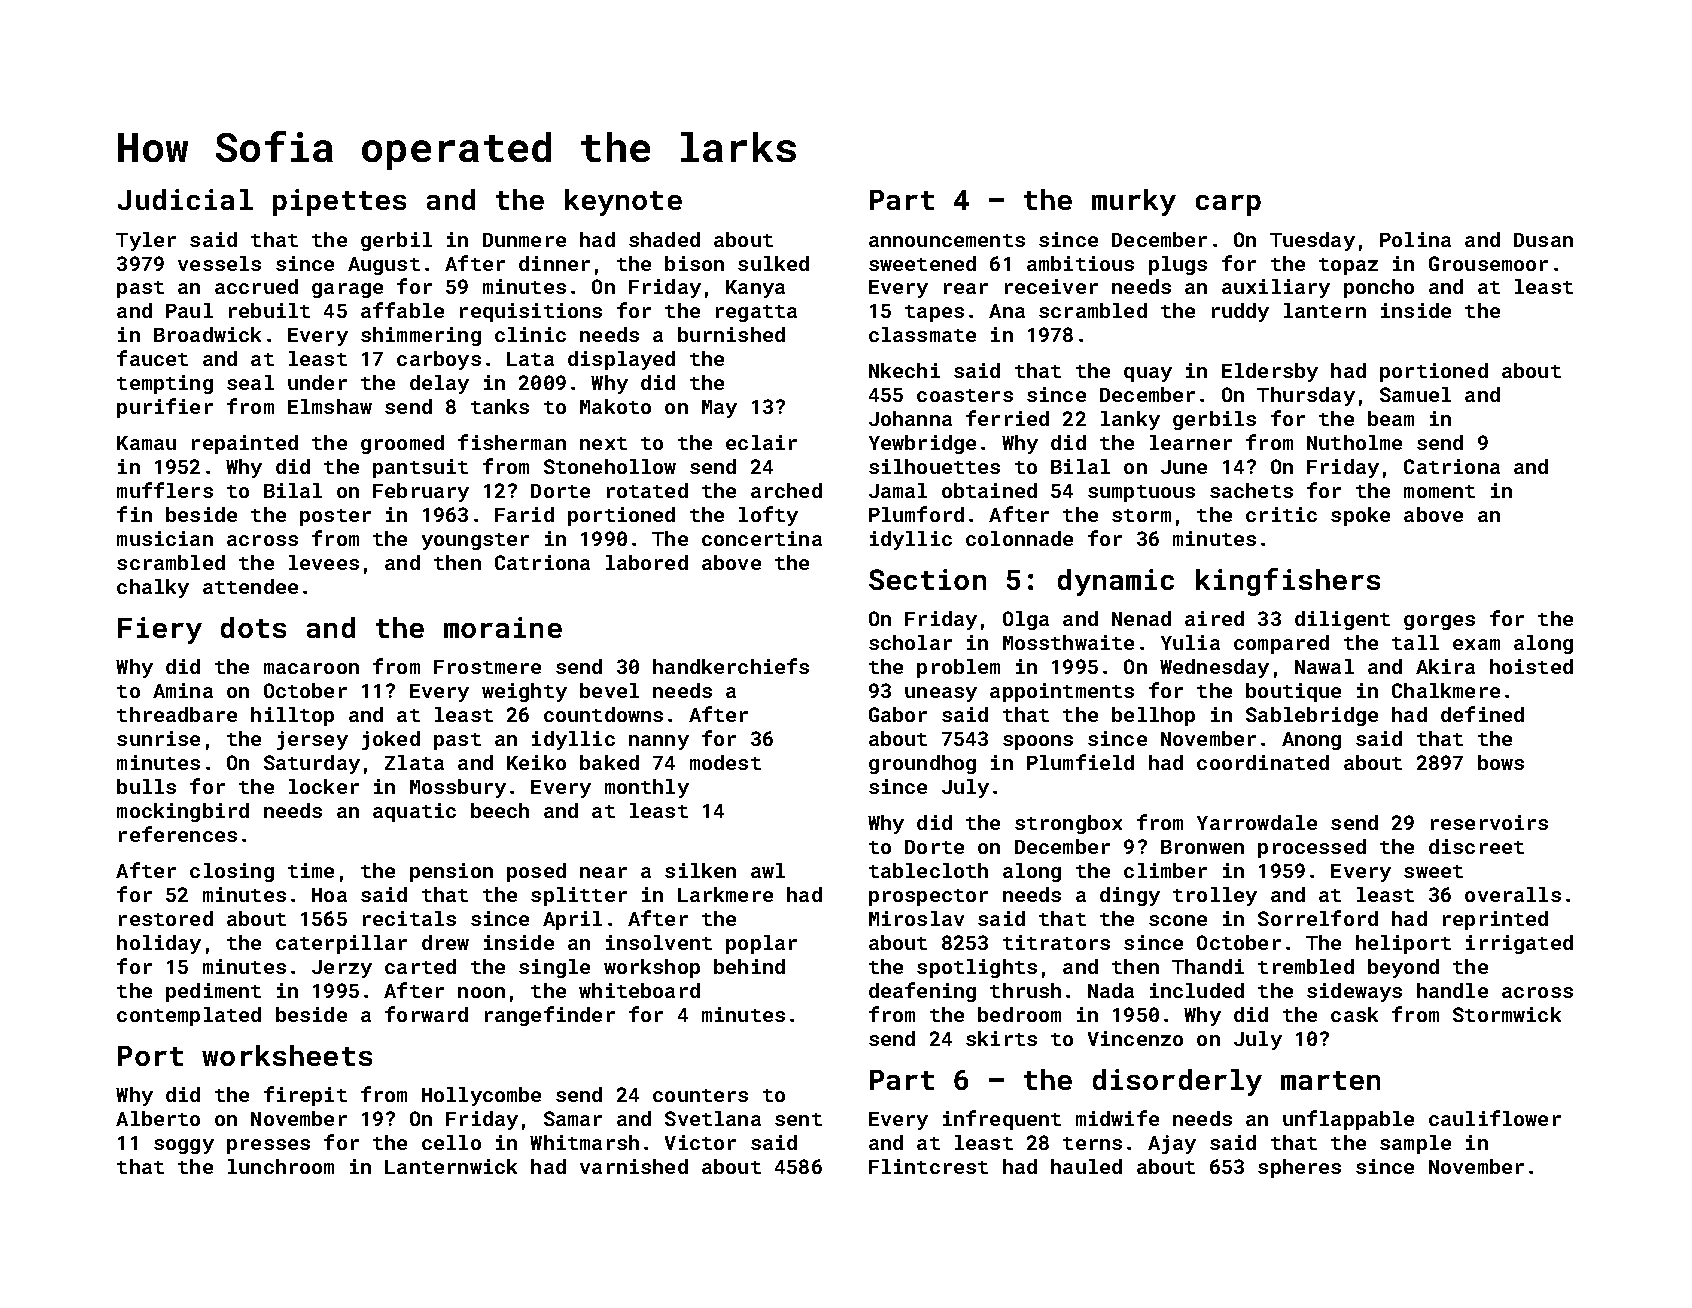 This screenshot has height=1308, width=1692. What do you see at coordinates (1391, 418) in the screenshot?
I see `beam` at bounding box center [1391, 418].
